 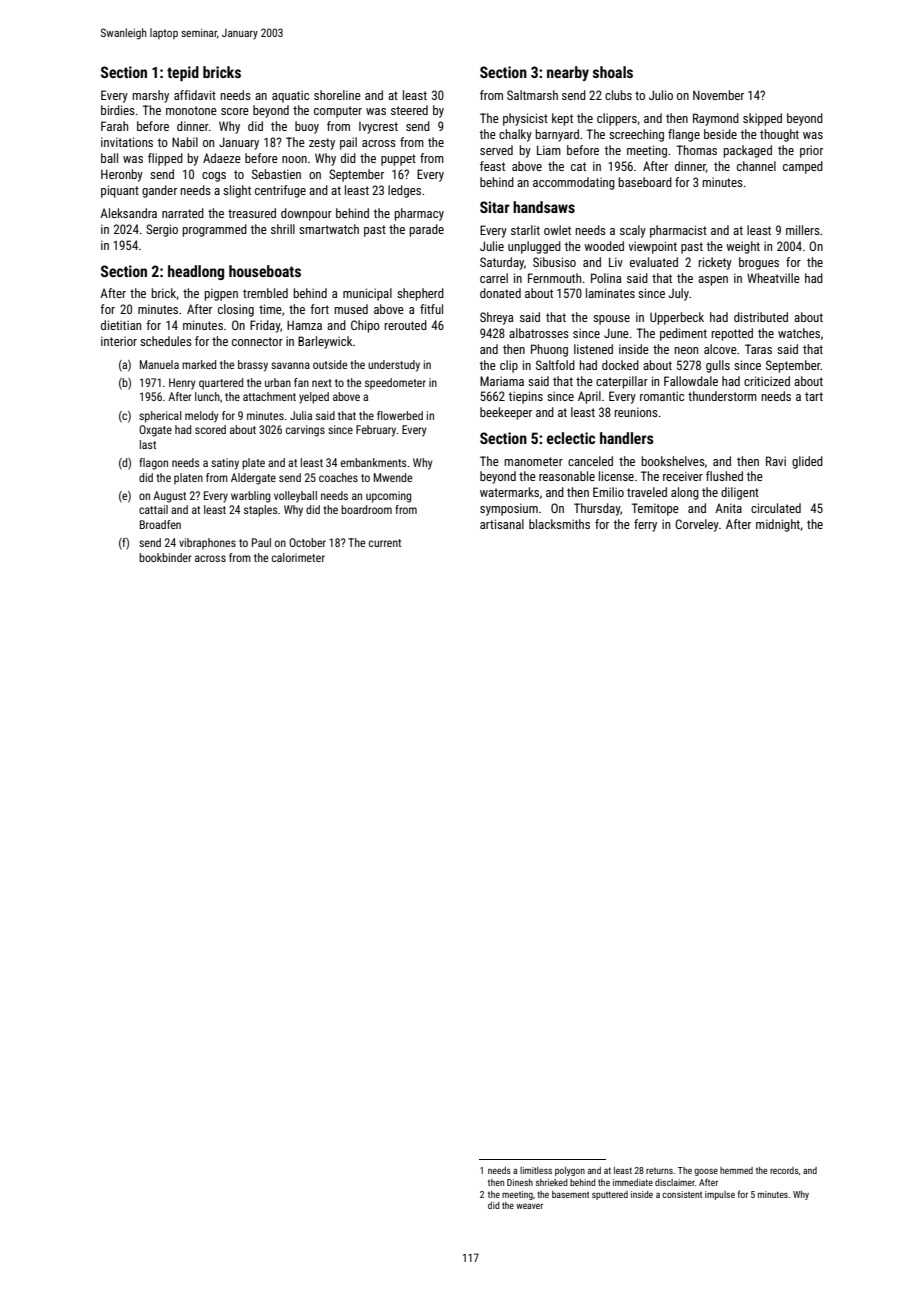 What do you see at coordinates (718, 95) in the document?
I see `November` at bounding box center [718, 95].
